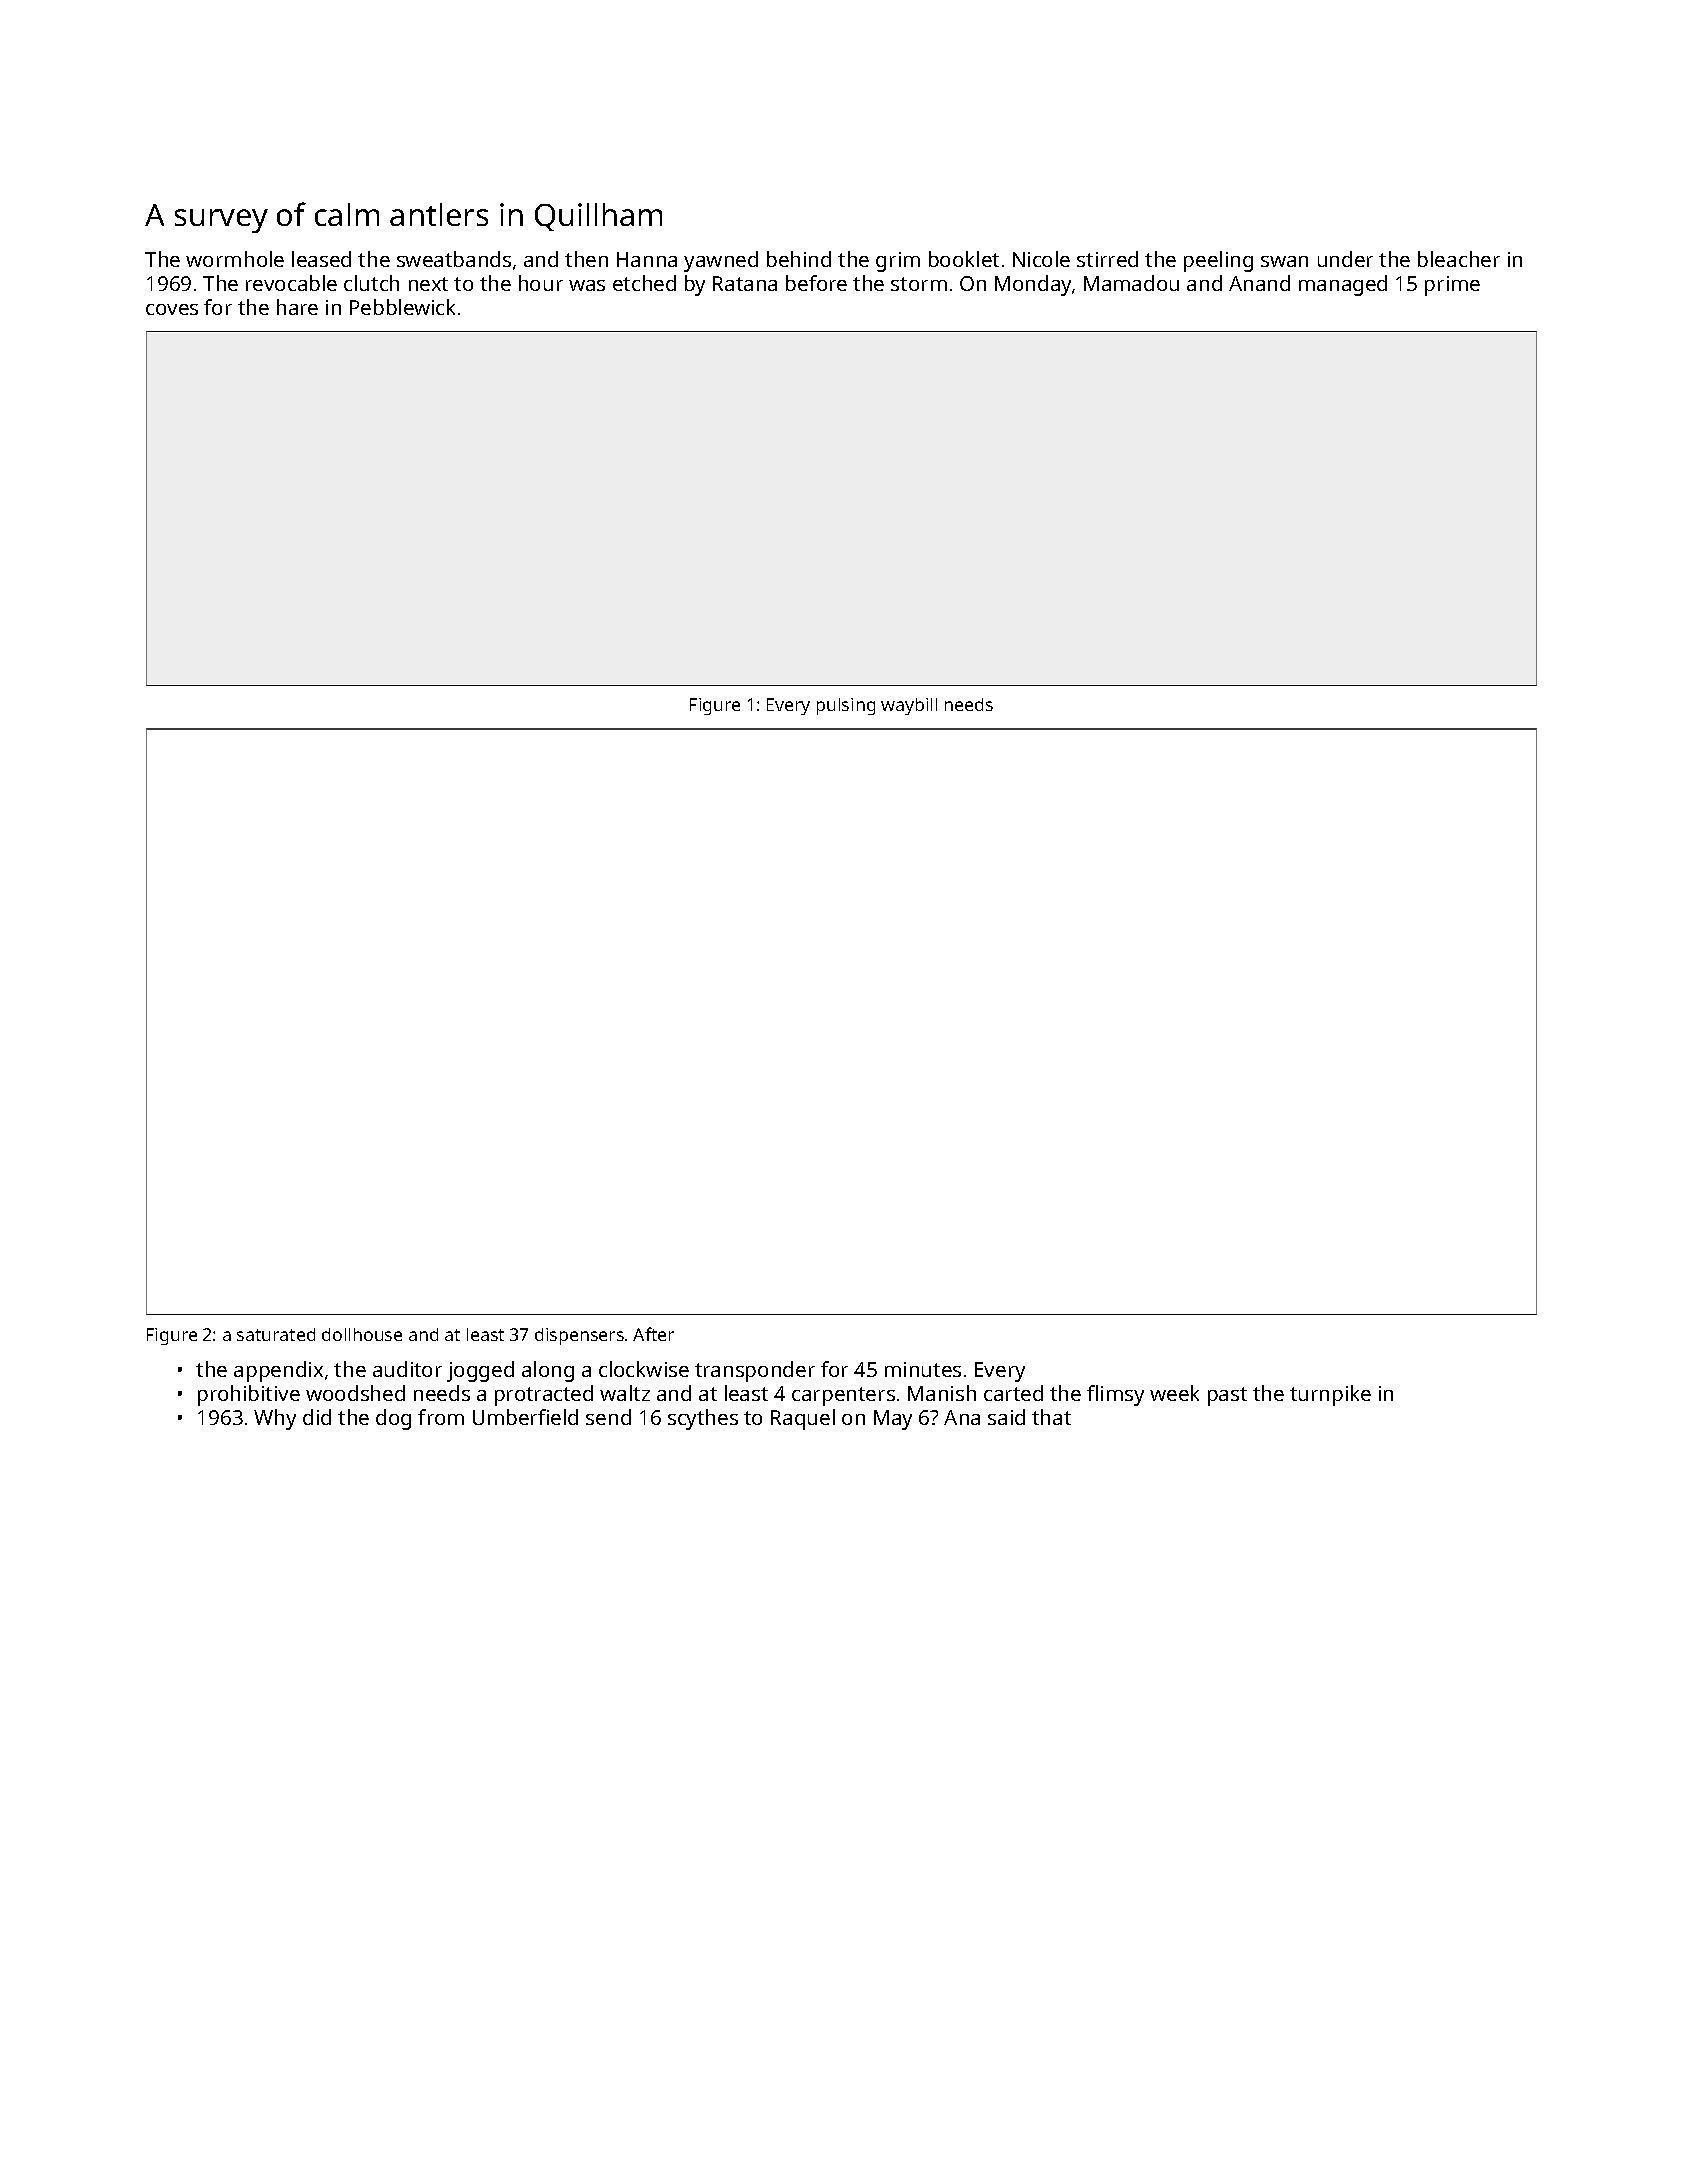 This image has width=1683, height=2178. I want to click on managed, so click(1343, 285).
